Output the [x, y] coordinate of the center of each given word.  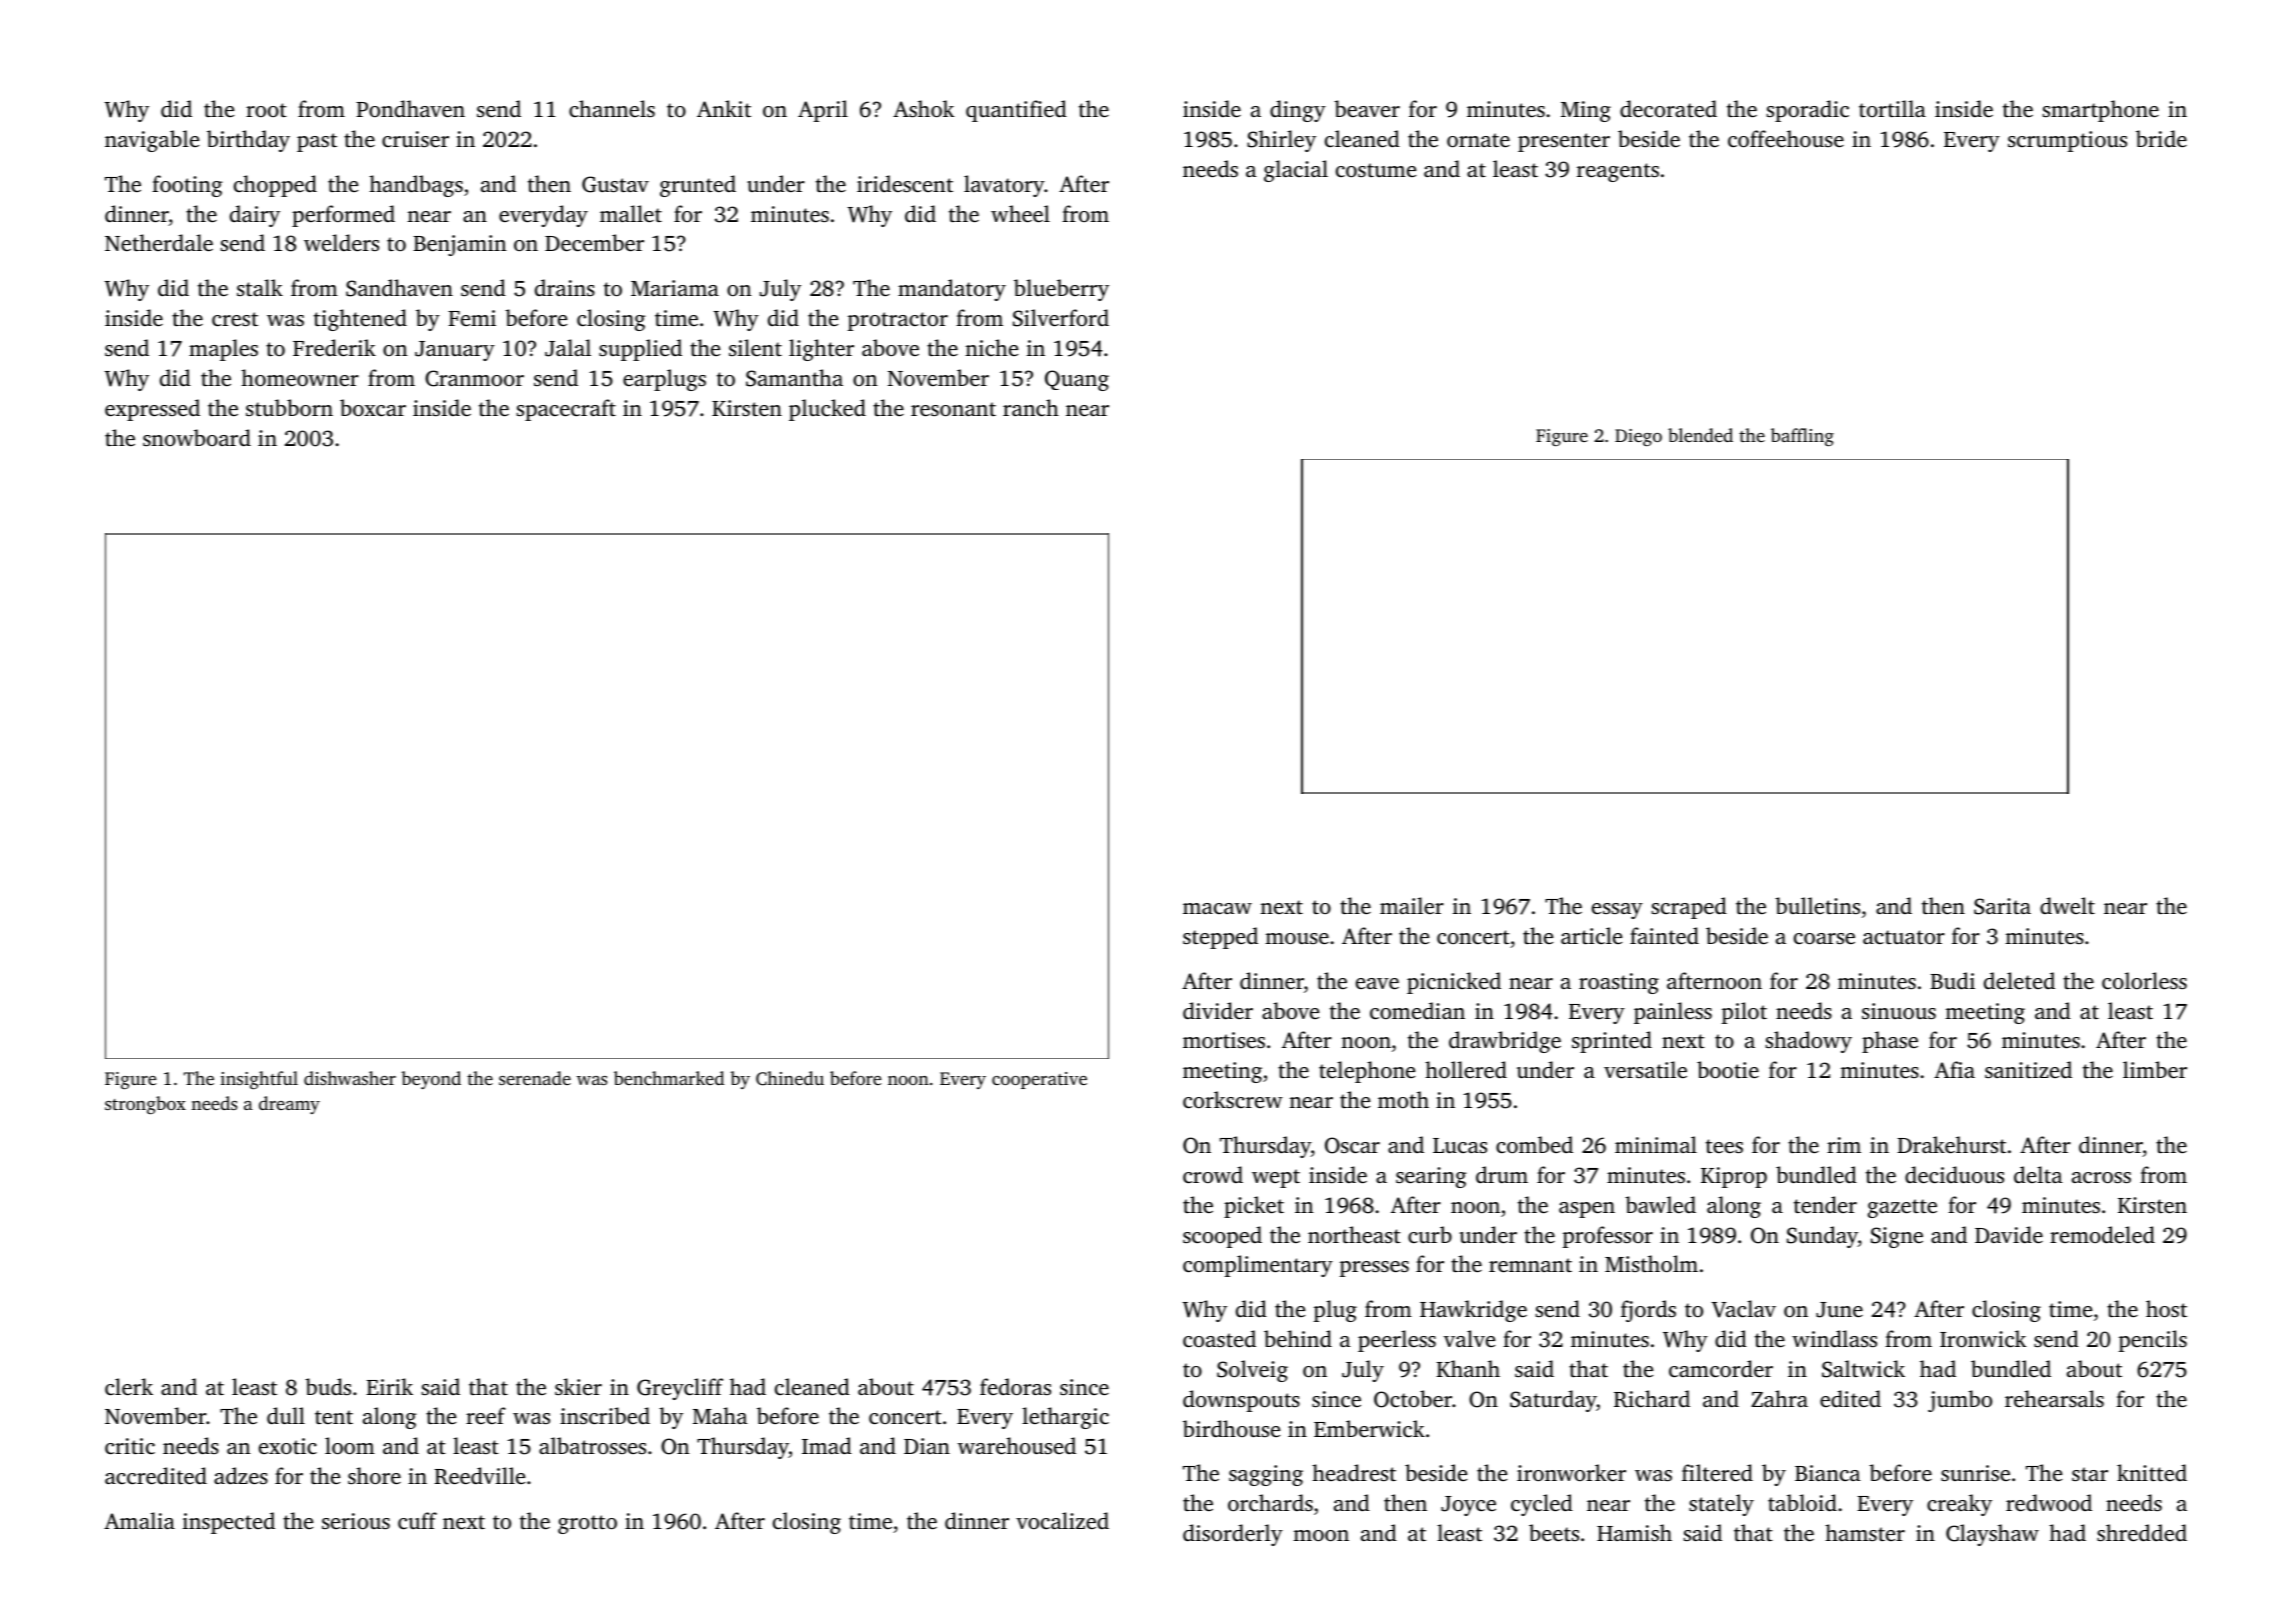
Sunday [1822, 1237]
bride [2161, 138]
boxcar [373, 407]
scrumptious [2067, 141]
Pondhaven [410, 108]
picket [1254, 1207]
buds [328, 1386]
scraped [1689, 908]
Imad [827, 1445]
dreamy [289, 1105]
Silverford [1061, 318]
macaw [1217, 908]
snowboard [197, 437]
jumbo [1960, 1401]
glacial [1296, 171]
